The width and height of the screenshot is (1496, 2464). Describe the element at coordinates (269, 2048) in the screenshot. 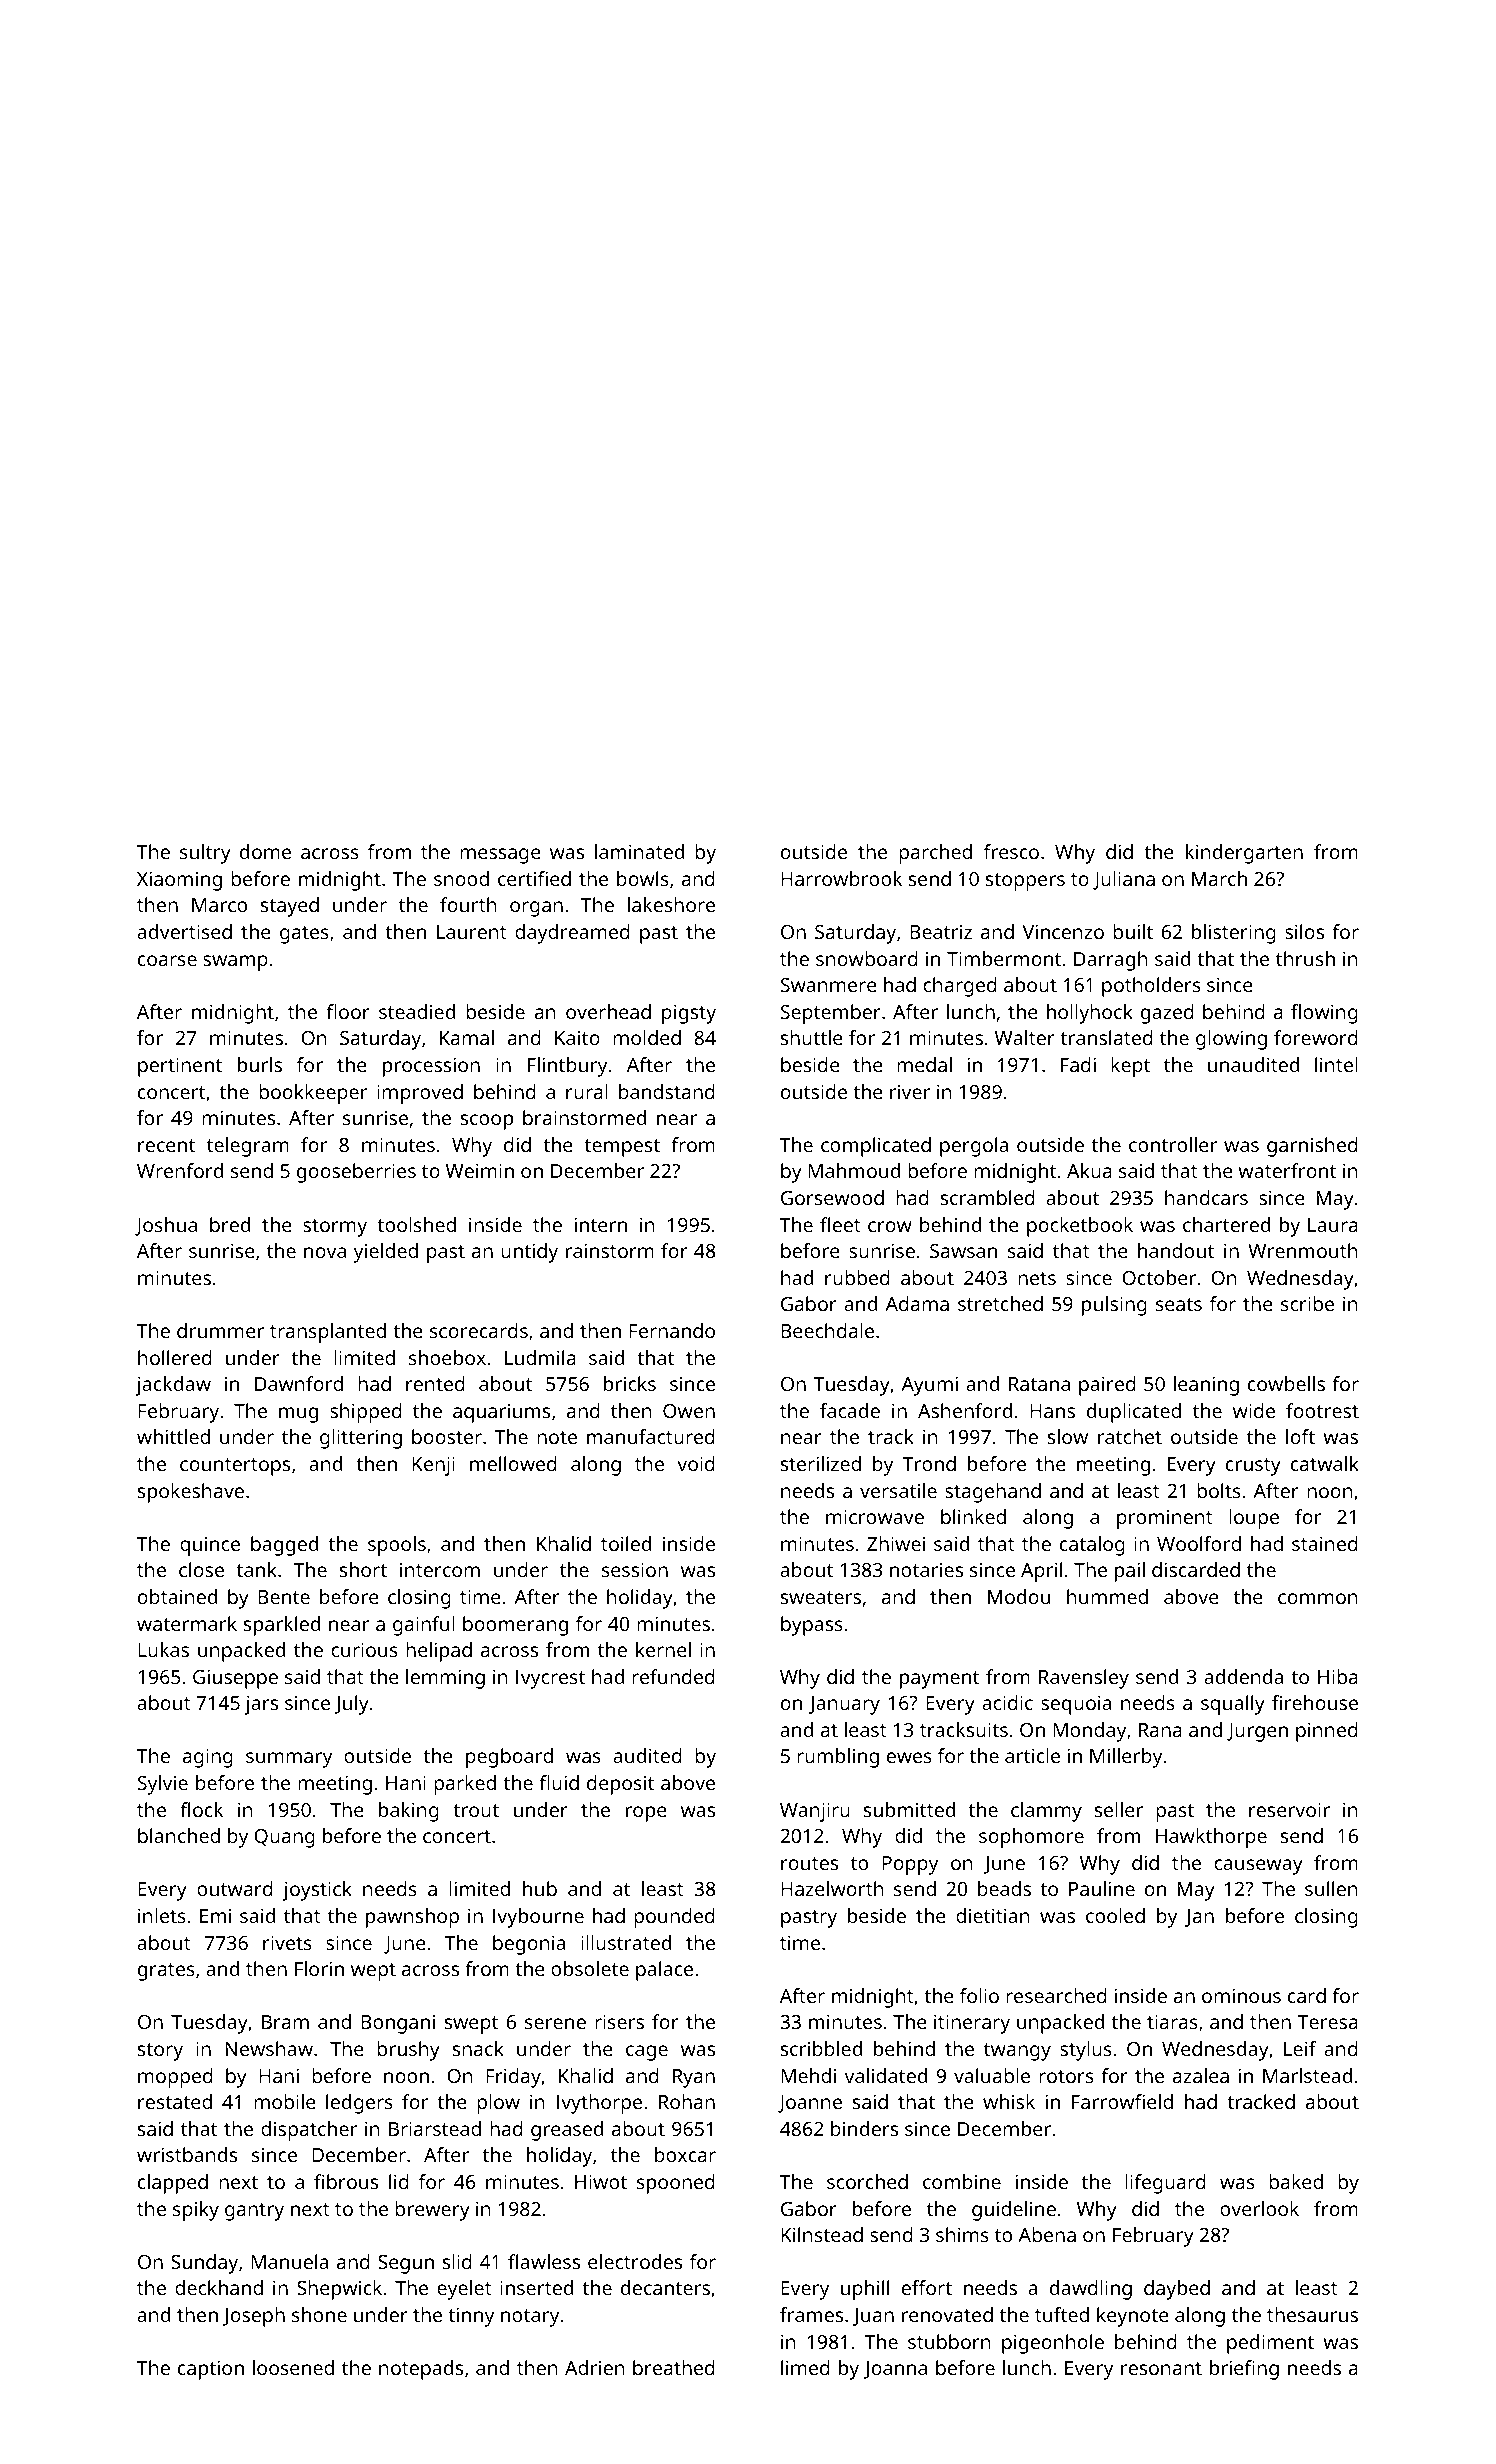

I see `Newshaw` at that location.
